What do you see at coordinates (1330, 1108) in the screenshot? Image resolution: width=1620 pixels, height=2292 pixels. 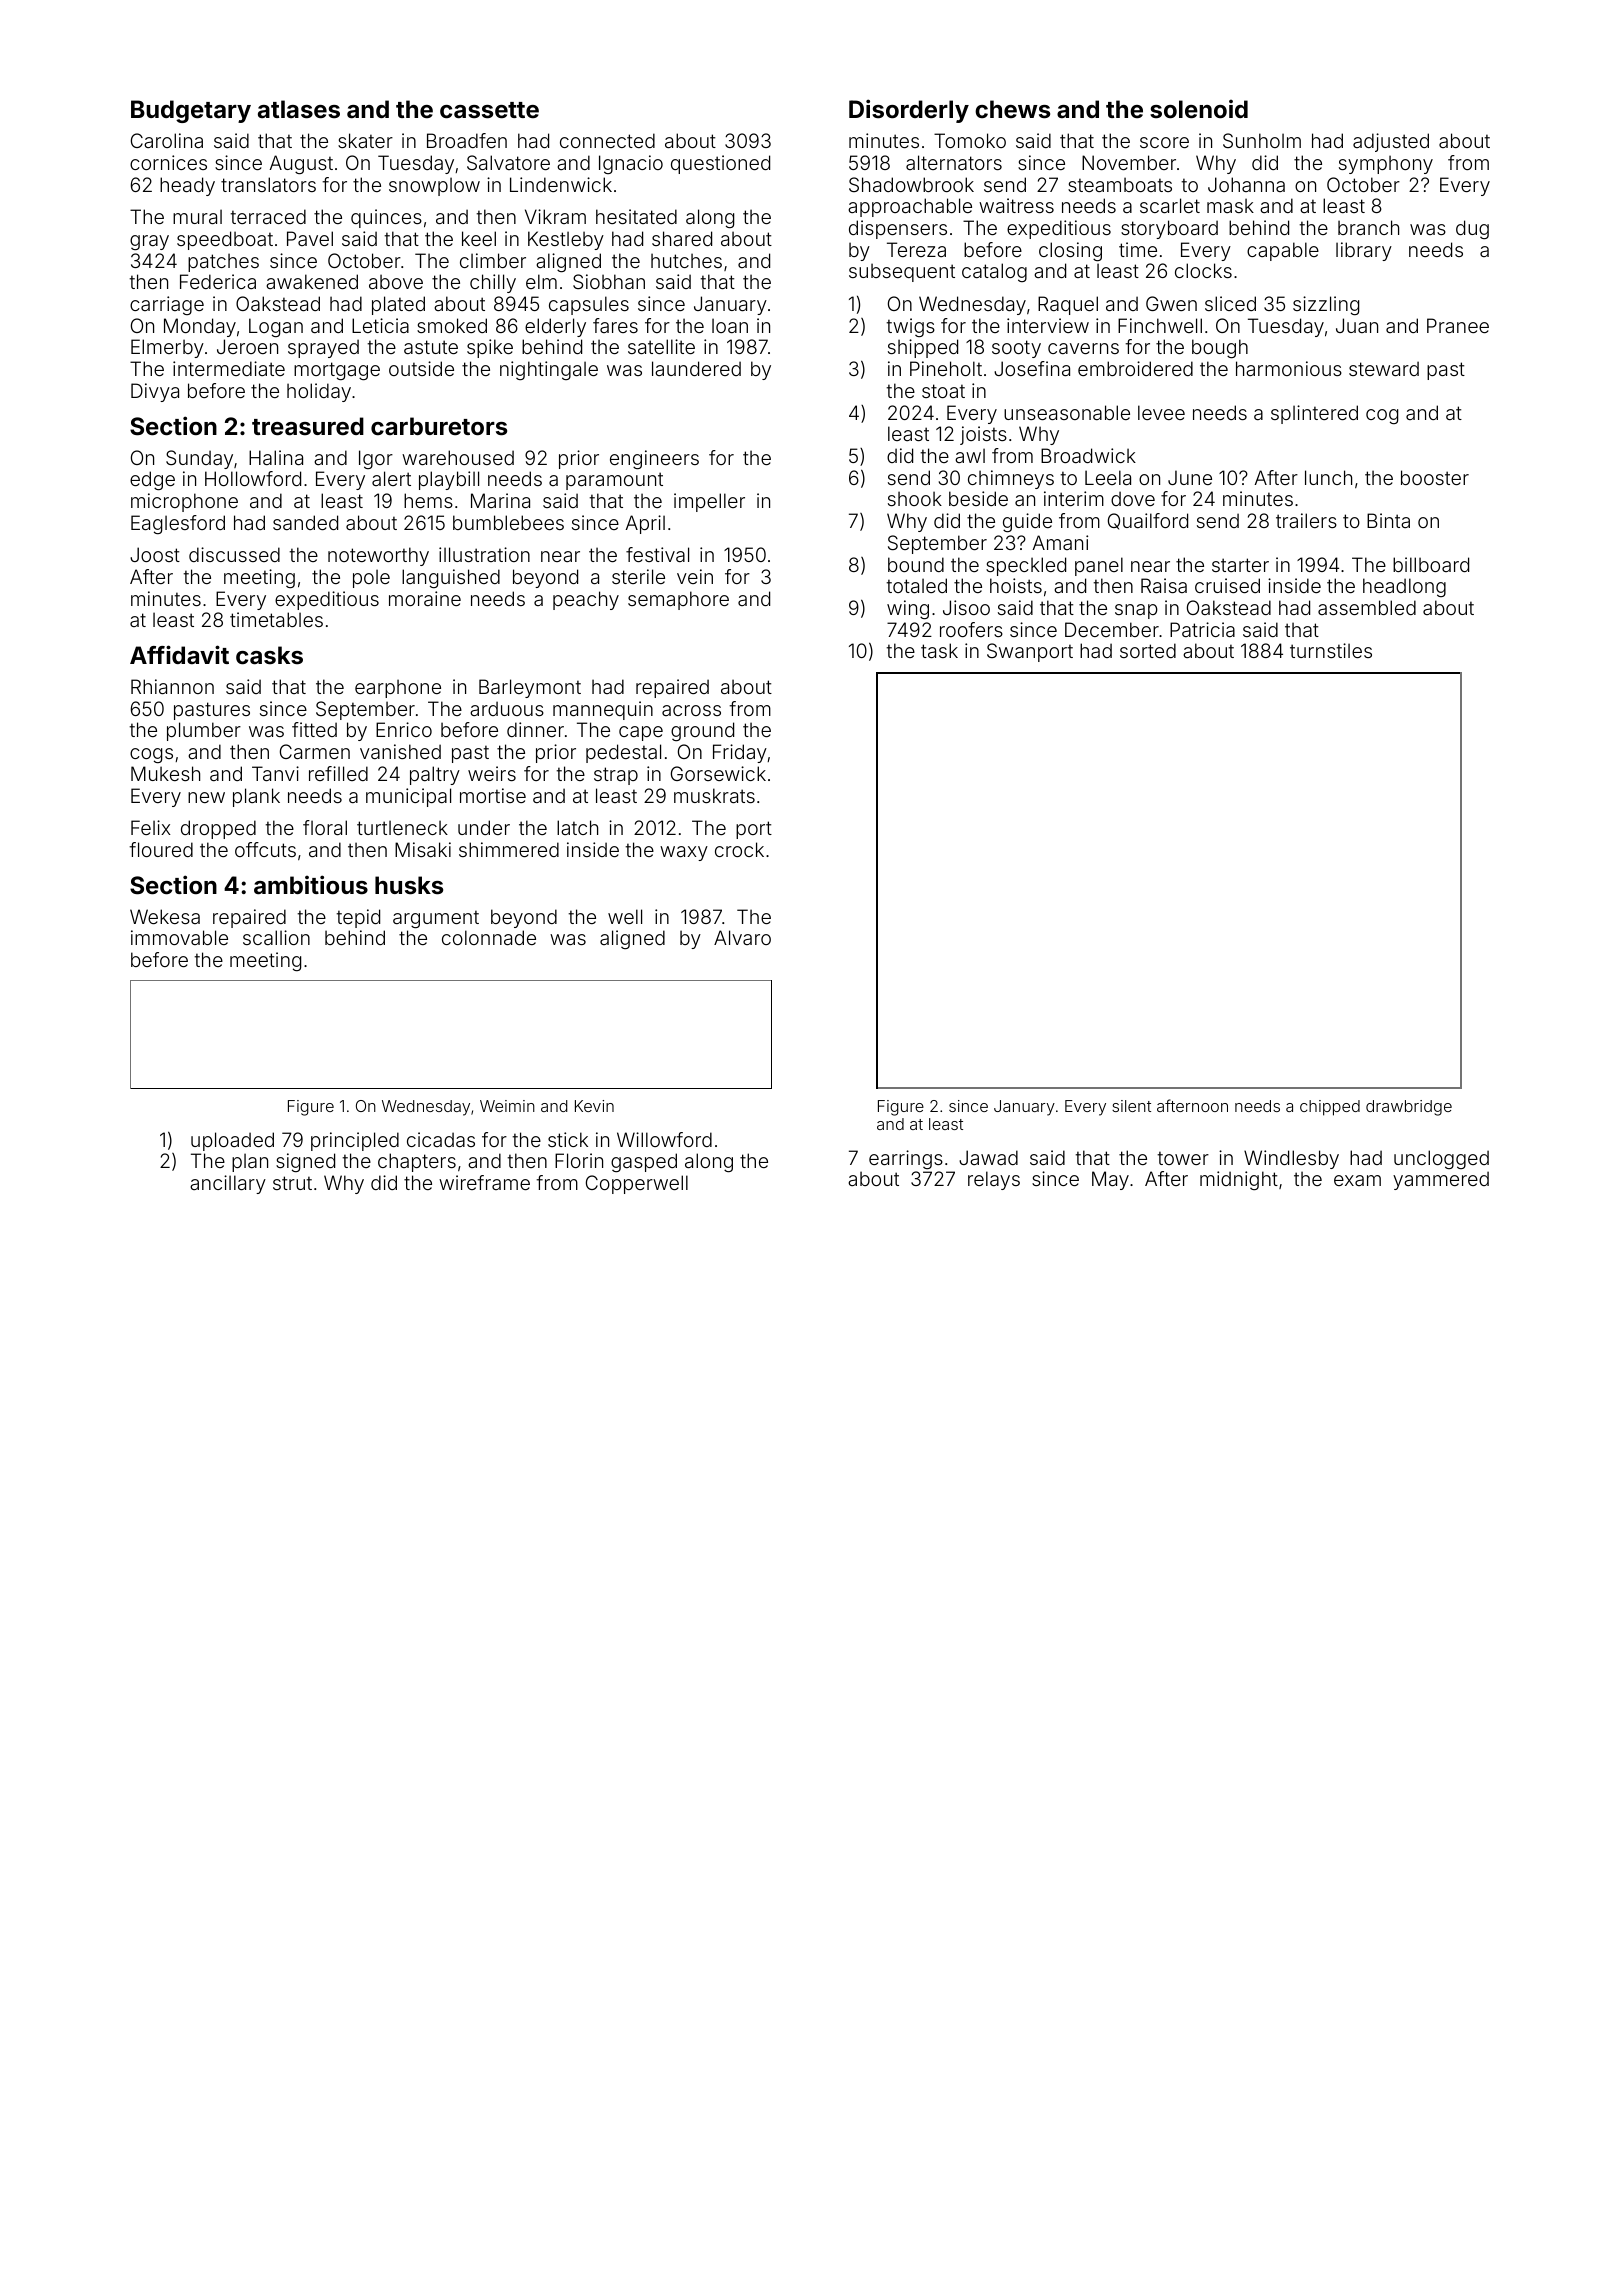 I see `chipped` at bounding box center [1330, 1108].
